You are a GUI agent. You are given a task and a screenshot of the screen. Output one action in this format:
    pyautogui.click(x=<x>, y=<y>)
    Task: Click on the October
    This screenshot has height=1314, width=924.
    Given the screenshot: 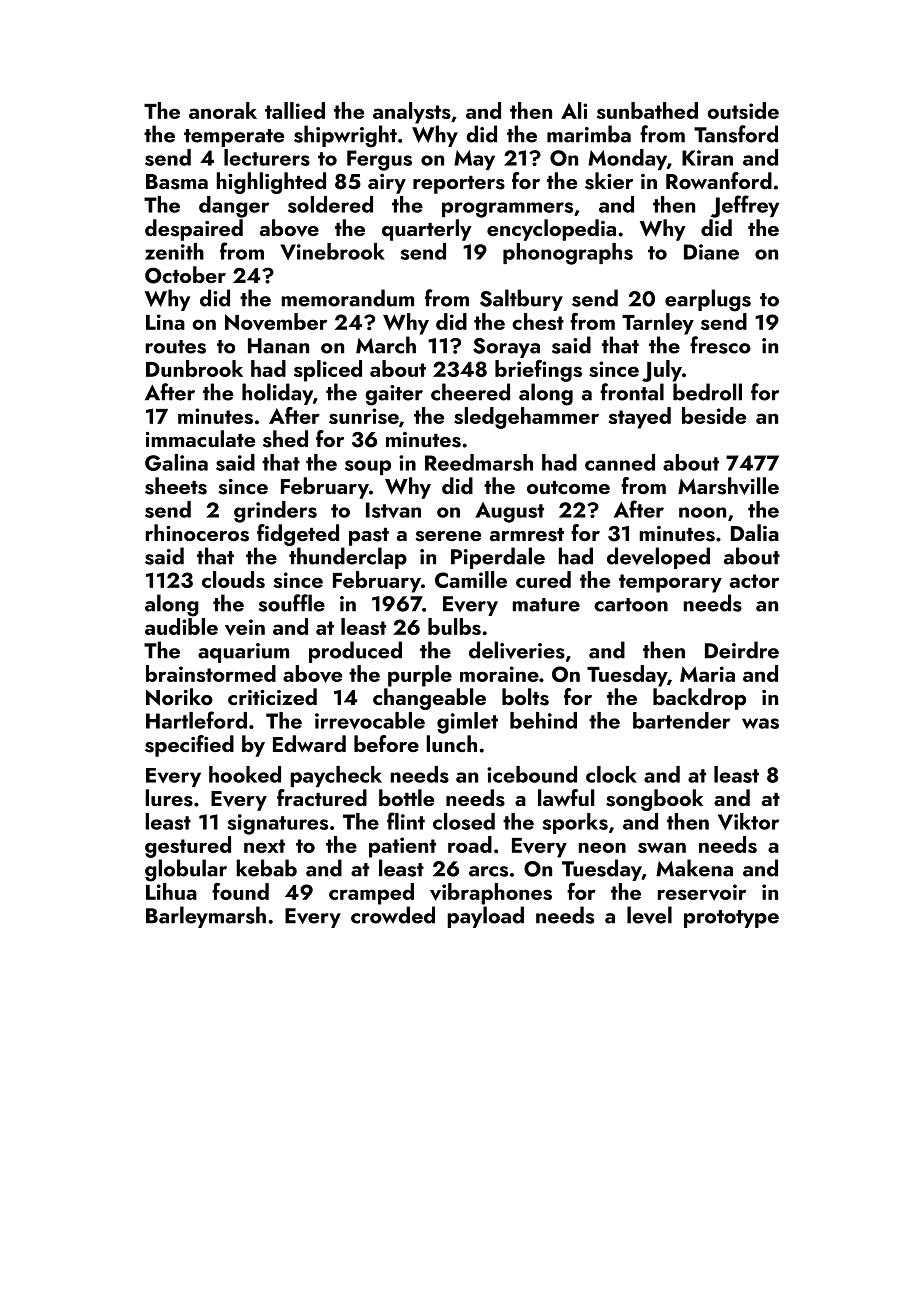 What is the action you would take?
    pyautogui.click(x=185, y=275)
